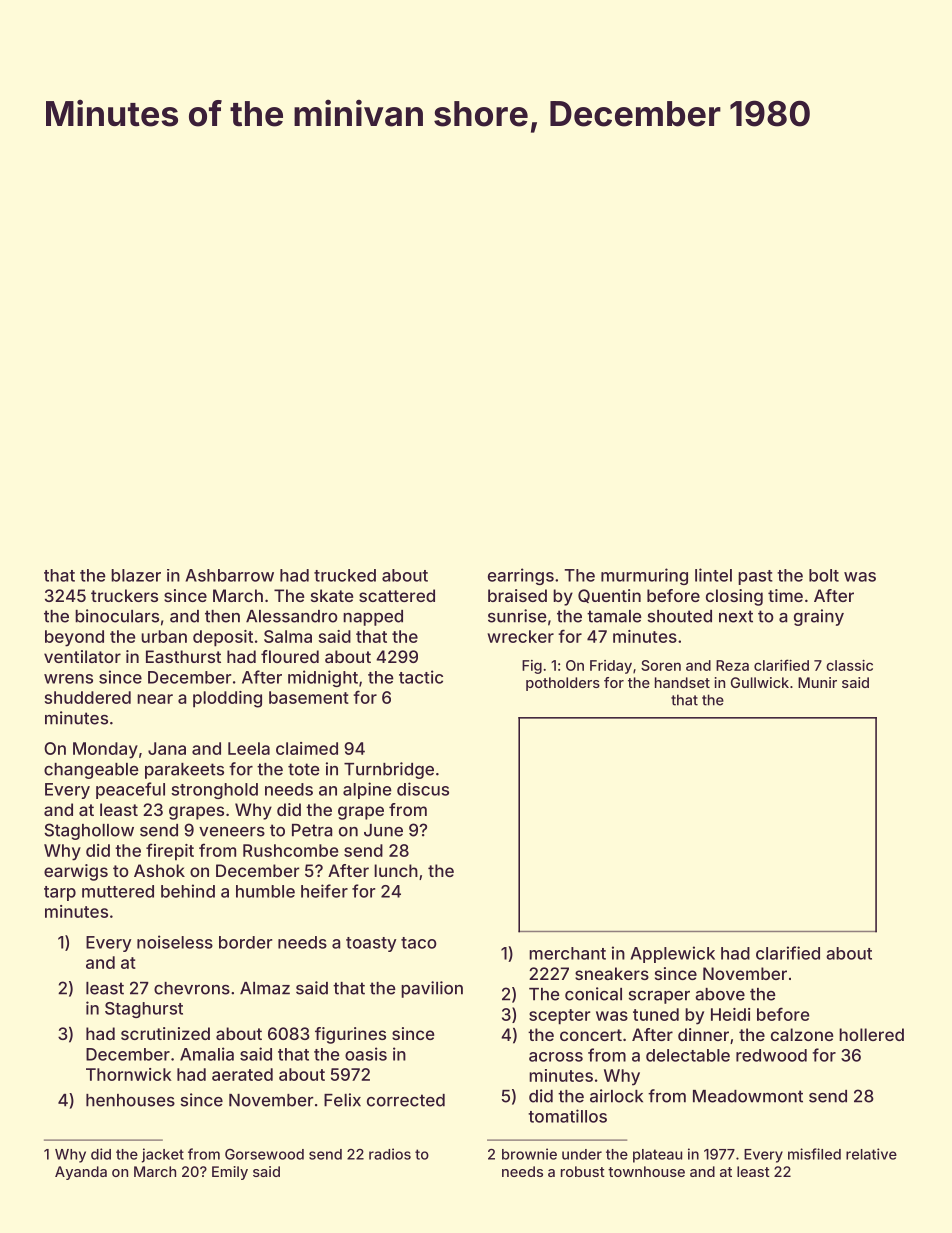 The image size is (952, 1233). What do you see at coordinates (406, 1100) in the screenshot?
I see `corrected` at bounding box center [406, 1100].
